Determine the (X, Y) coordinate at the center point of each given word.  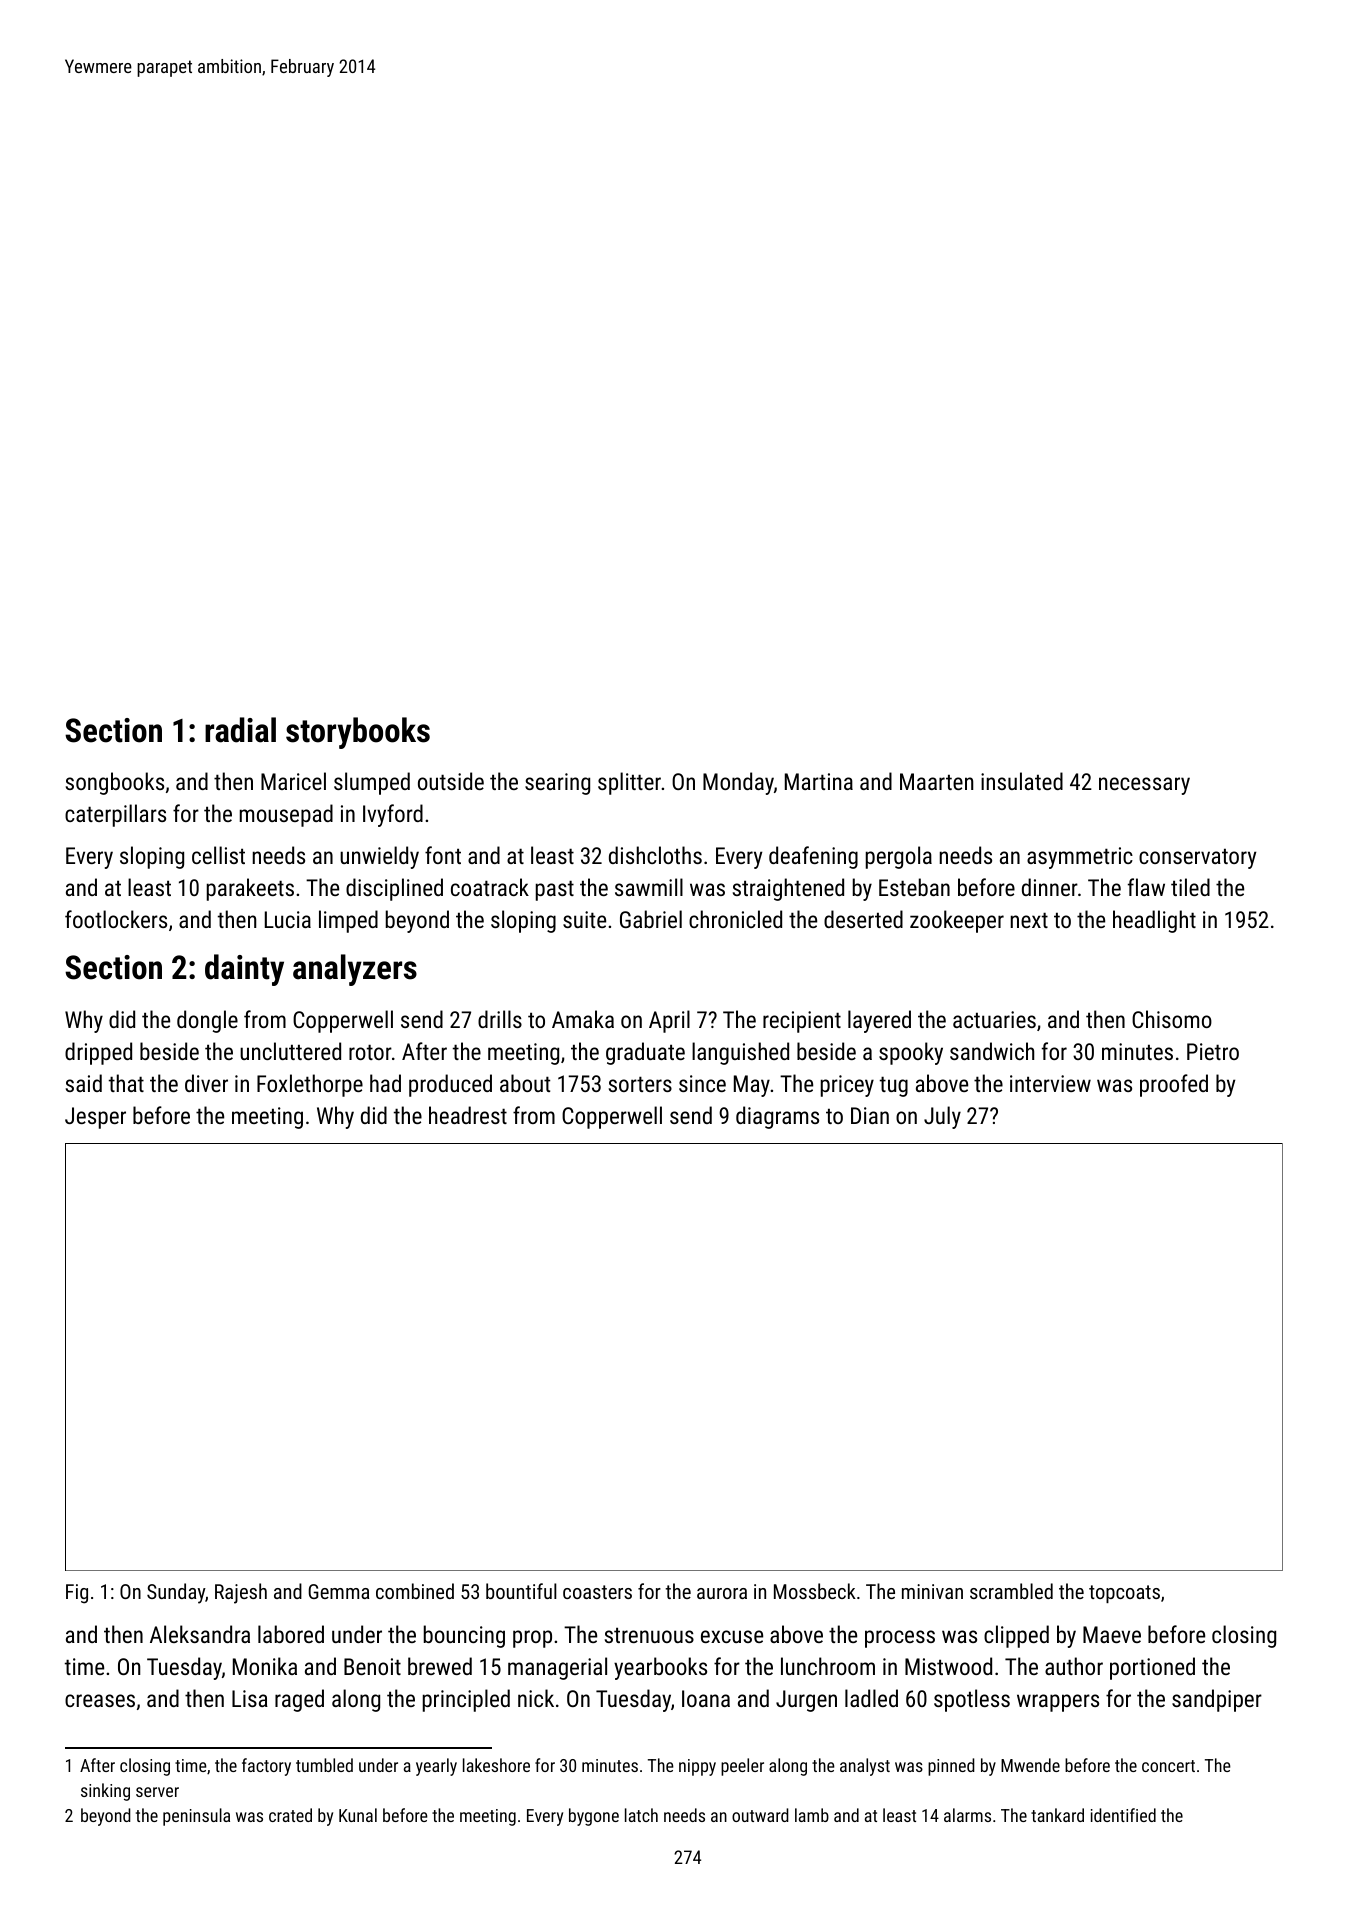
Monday (738, 783)
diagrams (777, 1117)
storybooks (358, 733)
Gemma (338, 1591)
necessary (1144, 786)
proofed (1174, 1085)
